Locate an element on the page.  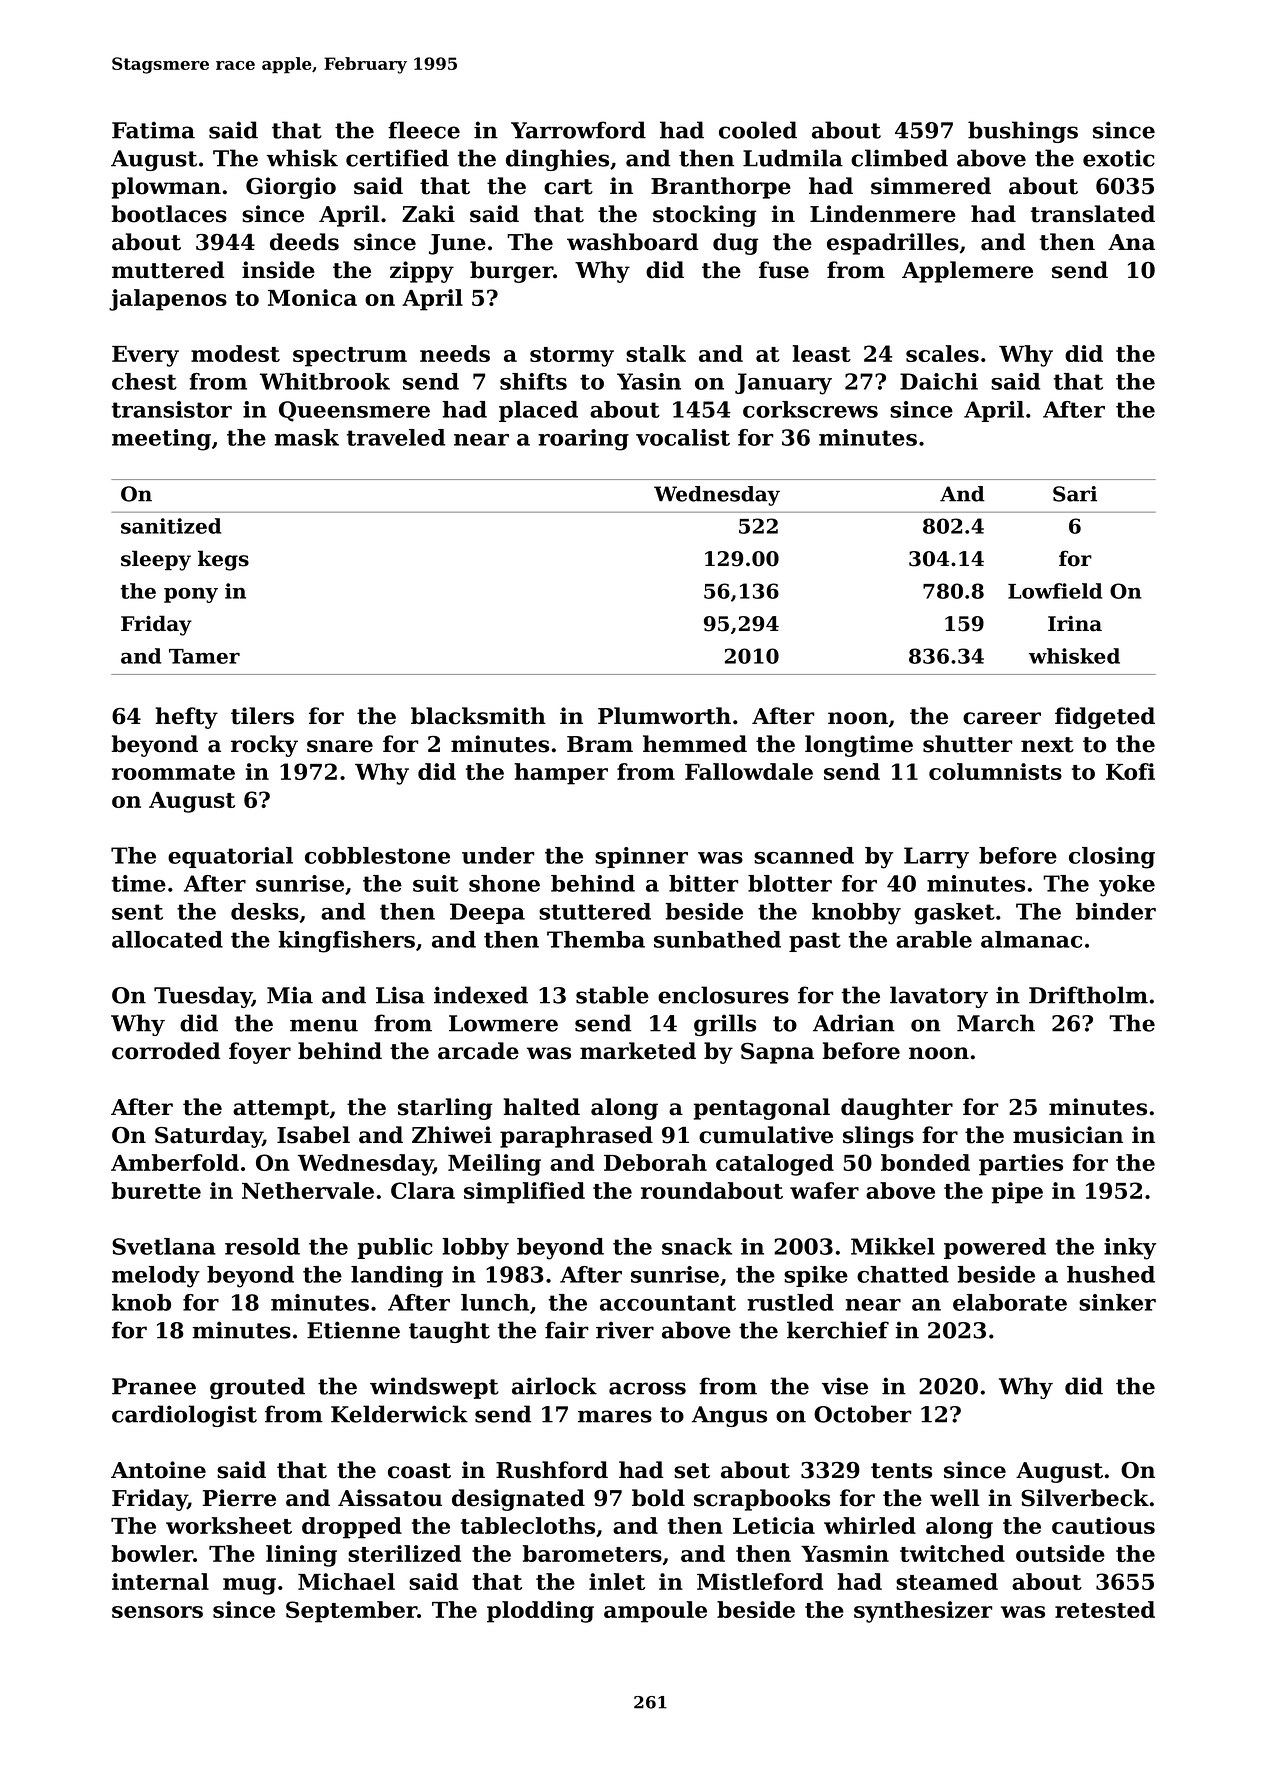
musician is located at coordinates (1068, 1135).
